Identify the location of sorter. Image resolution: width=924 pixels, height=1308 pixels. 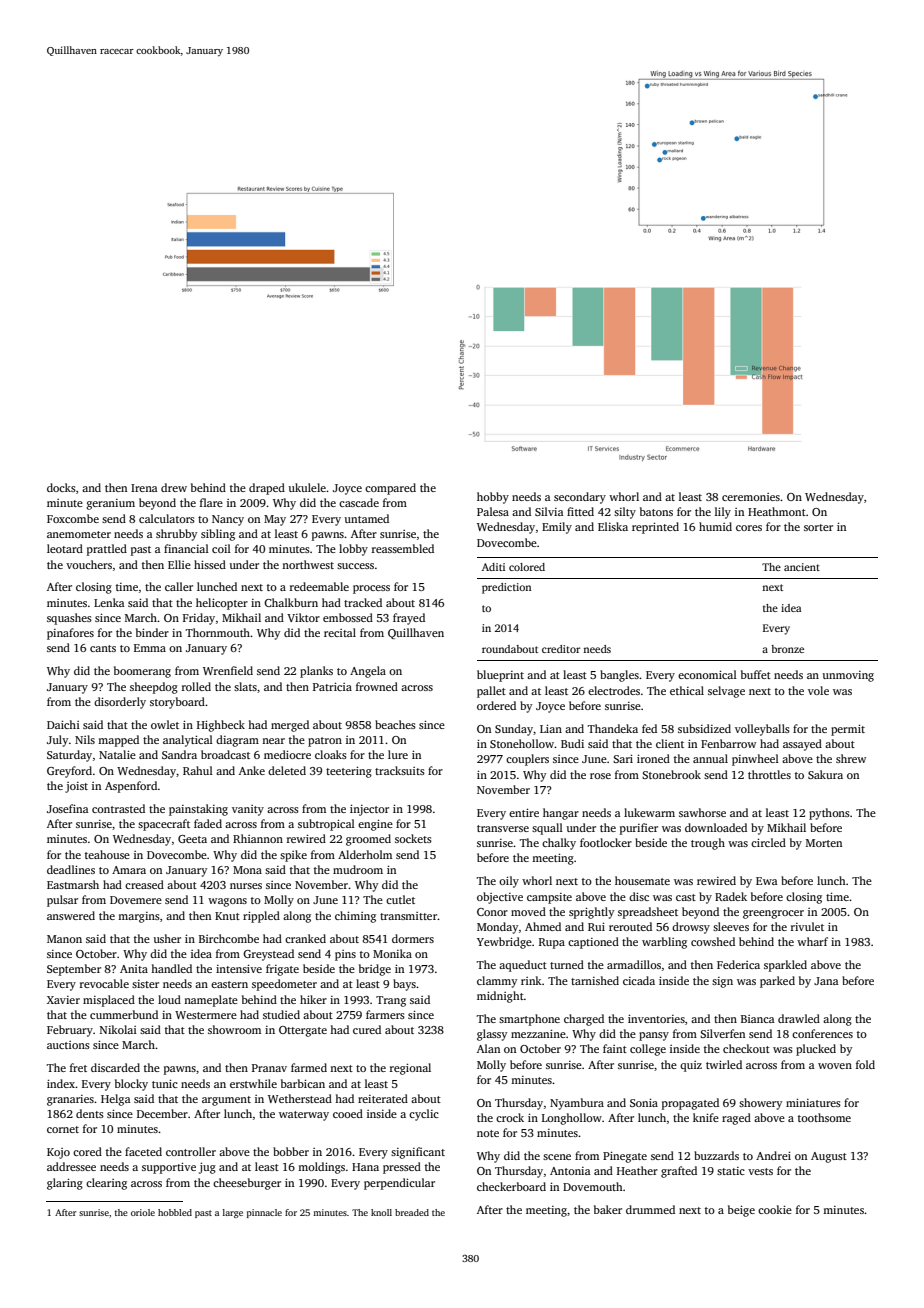
(818, 527).
